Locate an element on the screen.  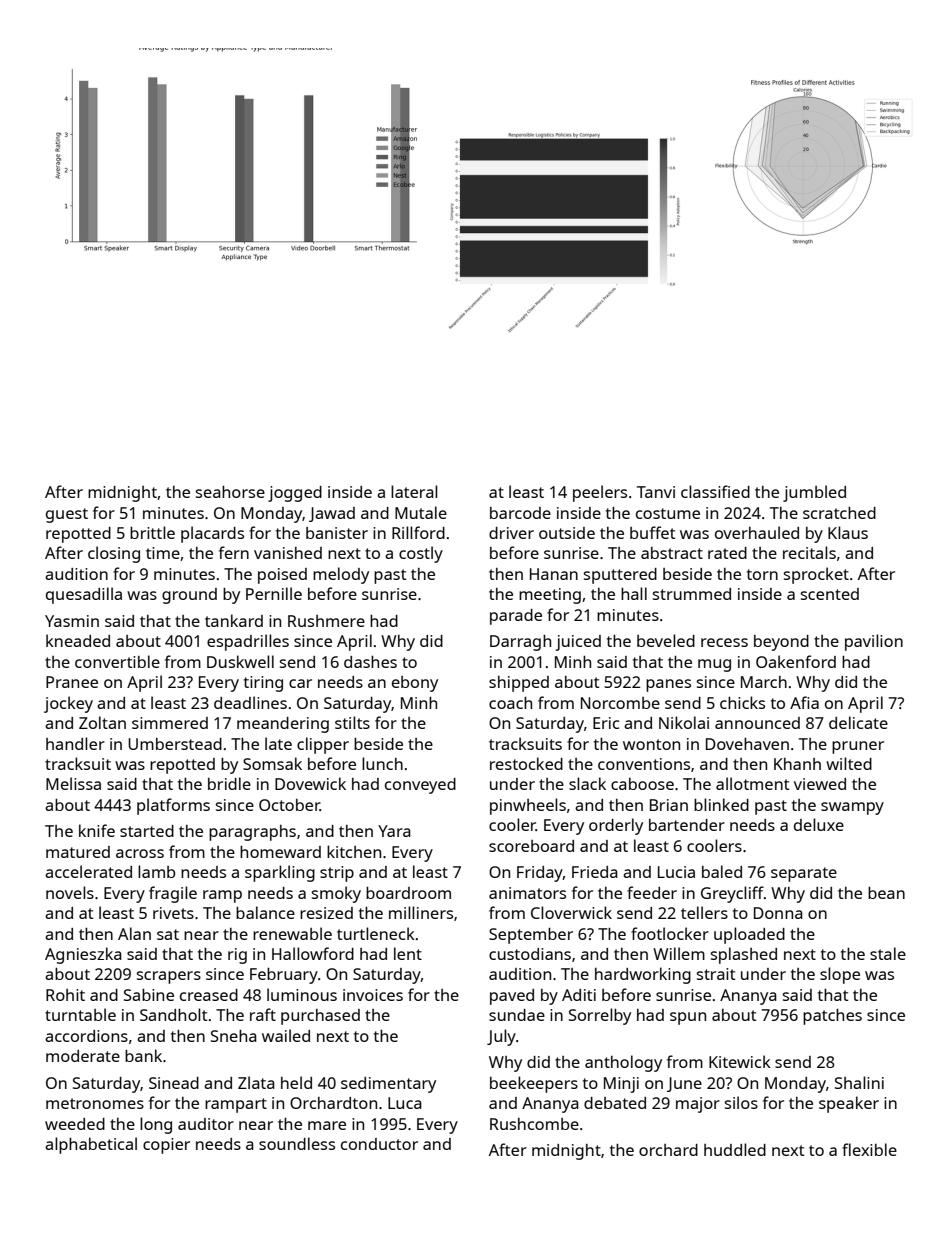
seahorse is located at coordinates (230, 492).
